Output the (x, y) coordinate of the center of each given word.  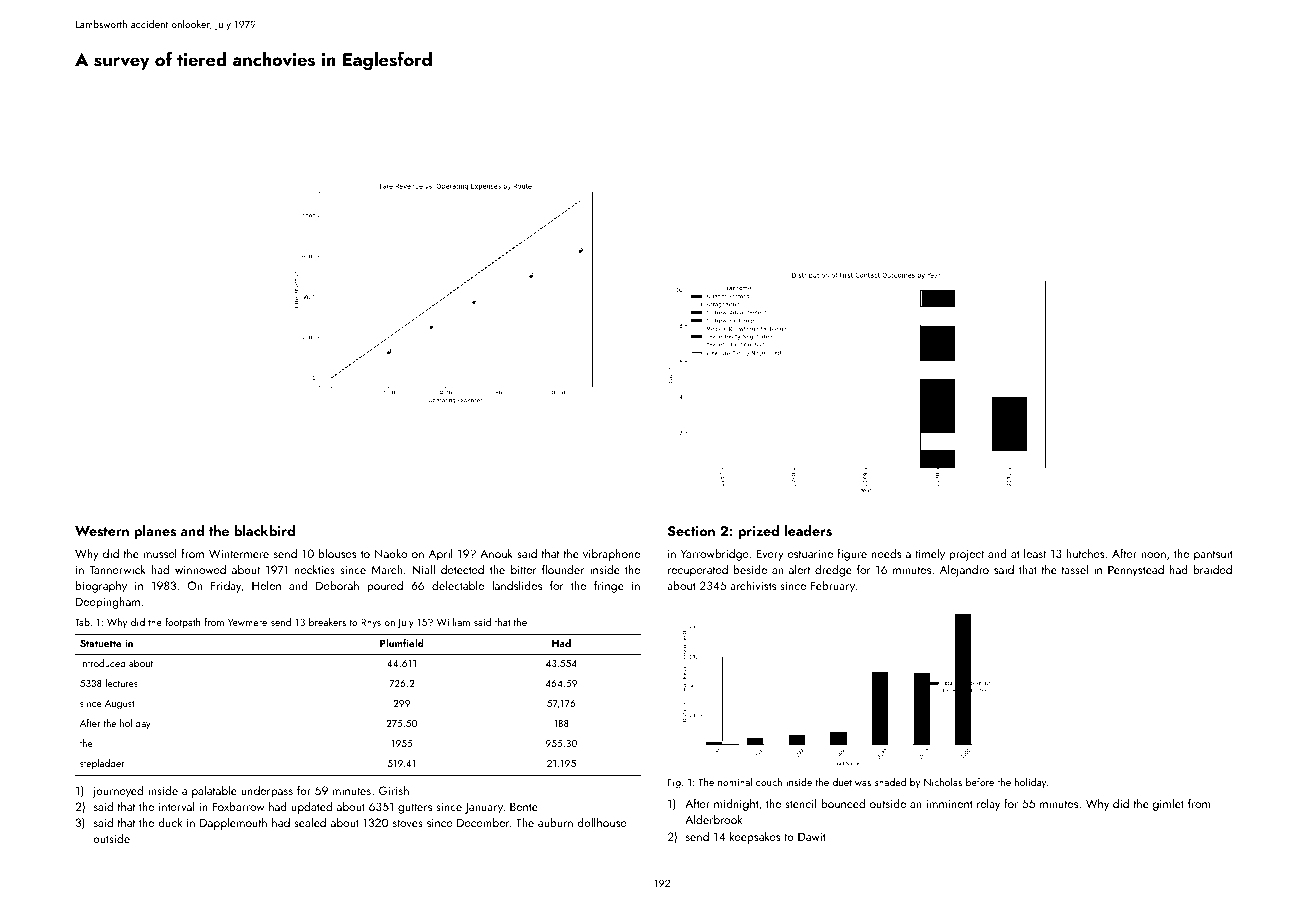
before (980, 782)
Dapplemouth (233, 823)
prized (758, 532)
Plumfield (402, 643)
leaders (808, 531)
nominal (735, 782)
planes (155, 532)
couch (769, 782)
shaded (890, 782)
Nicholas (943, 782)
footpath (182, 623)
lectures (122, 683)
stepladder (102, 764)
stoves (408, 823)
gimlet (1168, 804)
